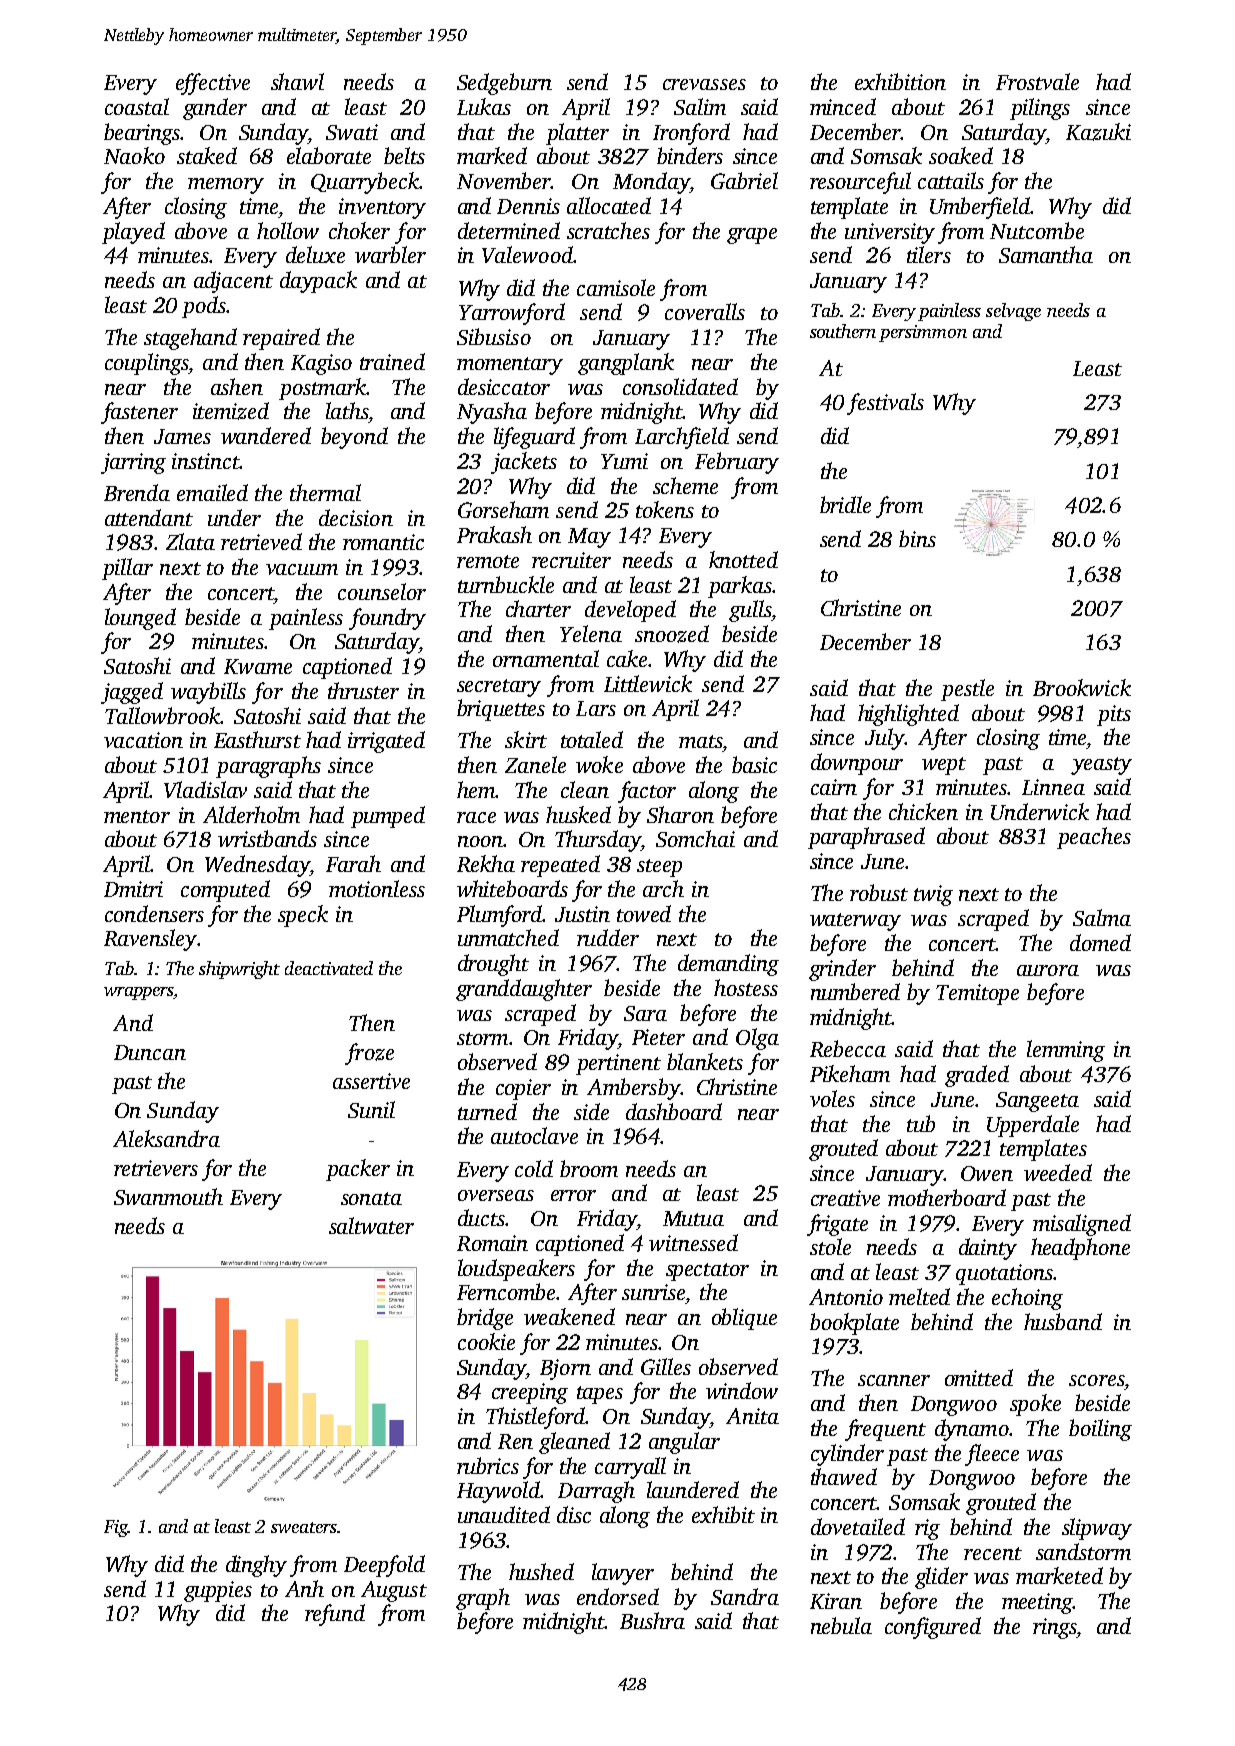 The height and width of the image is (1746, 1235). I want to click on Samantha, so click(1046, 254).
